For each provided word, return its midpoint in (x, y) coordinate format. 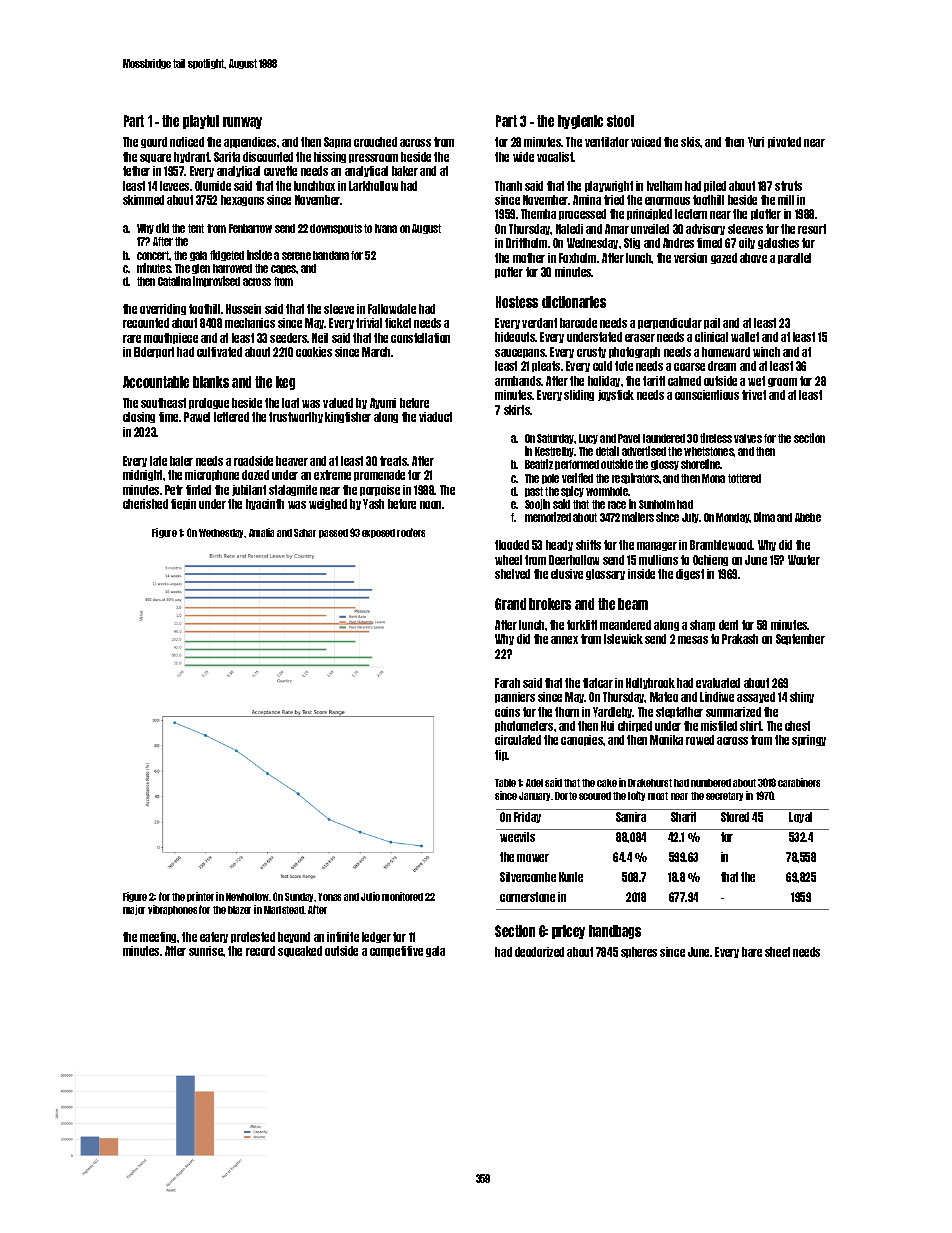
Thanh (508, 186)
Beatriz (539, 464)
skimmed (143, 200)
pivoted (784, 142)
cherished (145, 504)
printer (200, 897)
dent (728, 625)
